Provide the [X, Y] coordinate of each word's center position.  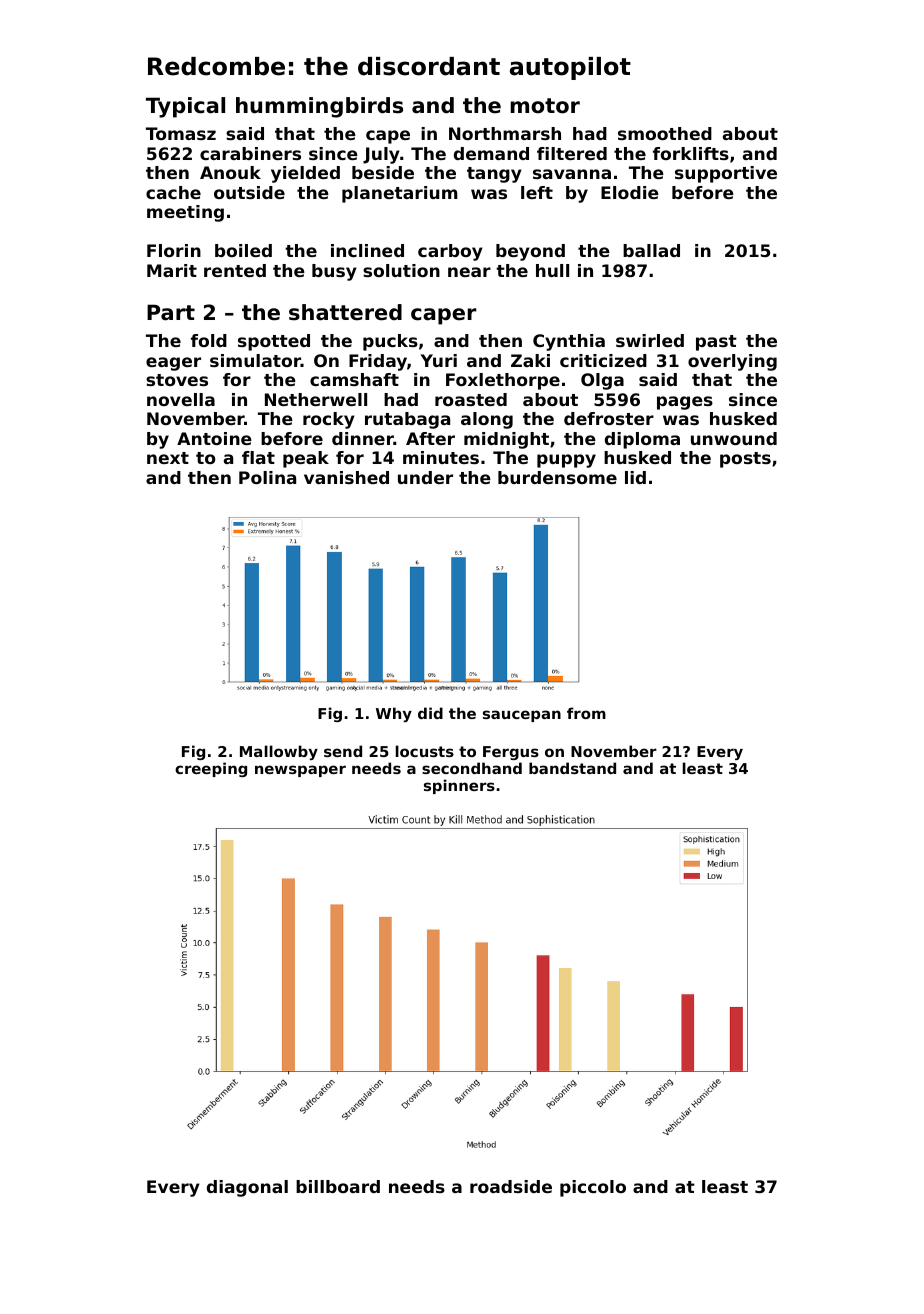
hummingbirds [319, 107]
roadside [511, 1186]
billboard [338, 1186]
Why [394, 714]
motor [545, 106]
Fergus [511, 753]
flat [258, 457]
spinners [459, 786]
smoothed [665, 133]
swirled [650, 340]
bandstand [572, 768]
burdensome [557, 477]
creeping [211, 769]
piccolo [593, 1188]
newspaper [300, 771]
